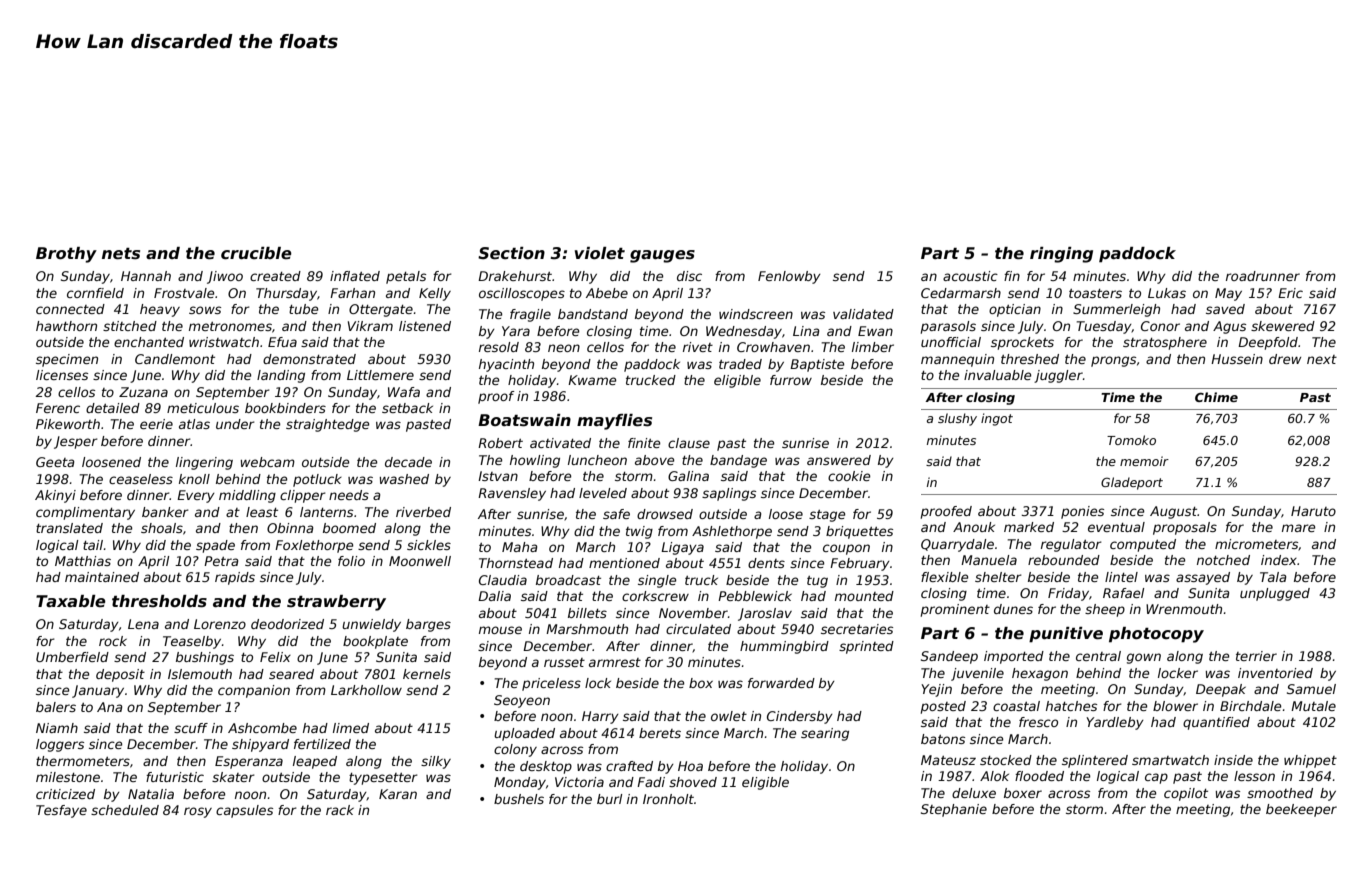  I want to click on Tesfaye, so click(61, 811).
